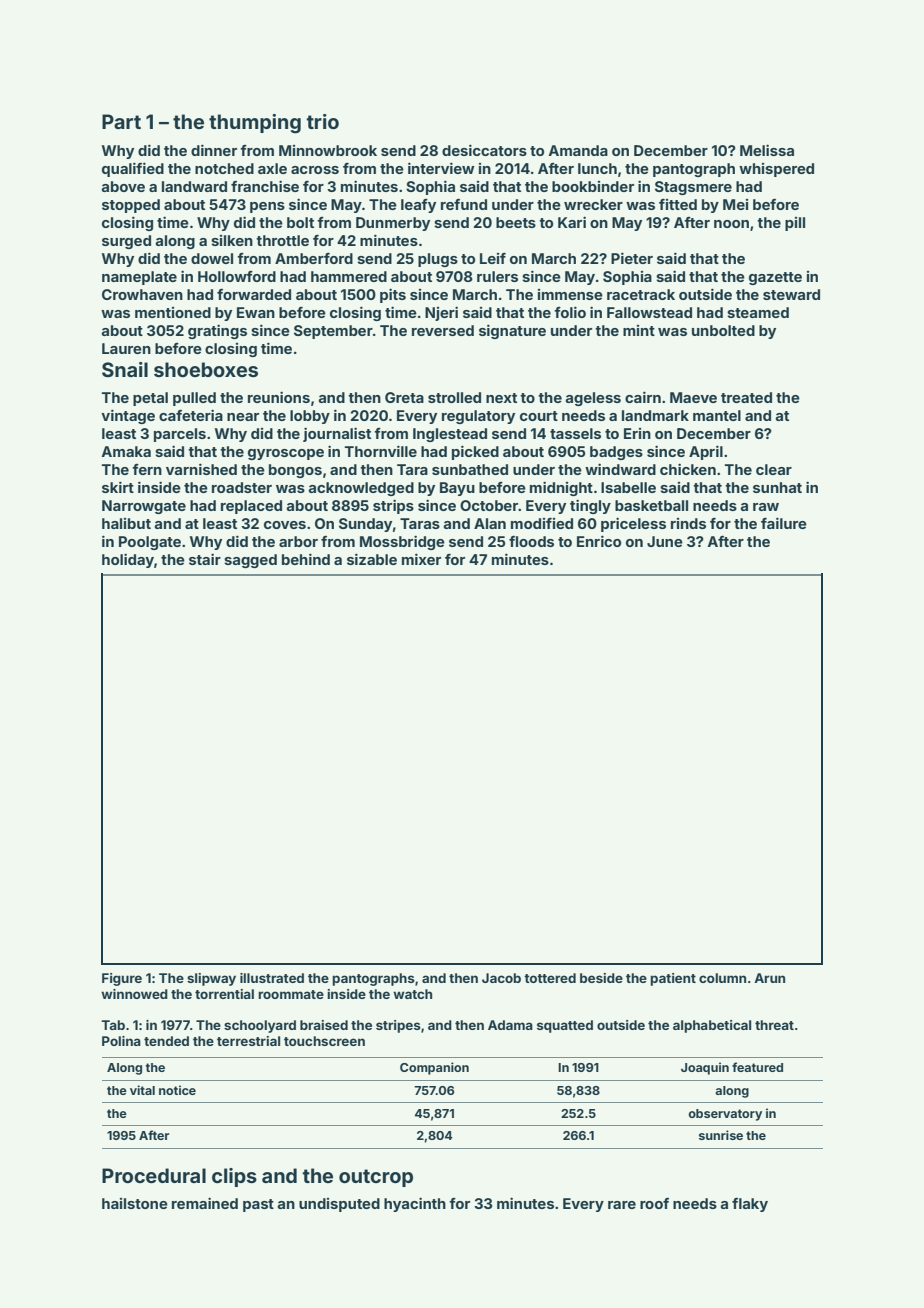 The height and width of the page is (1308, 924). Describe the element at coordinates (665, 541) in the page. I see `June` at that location.
